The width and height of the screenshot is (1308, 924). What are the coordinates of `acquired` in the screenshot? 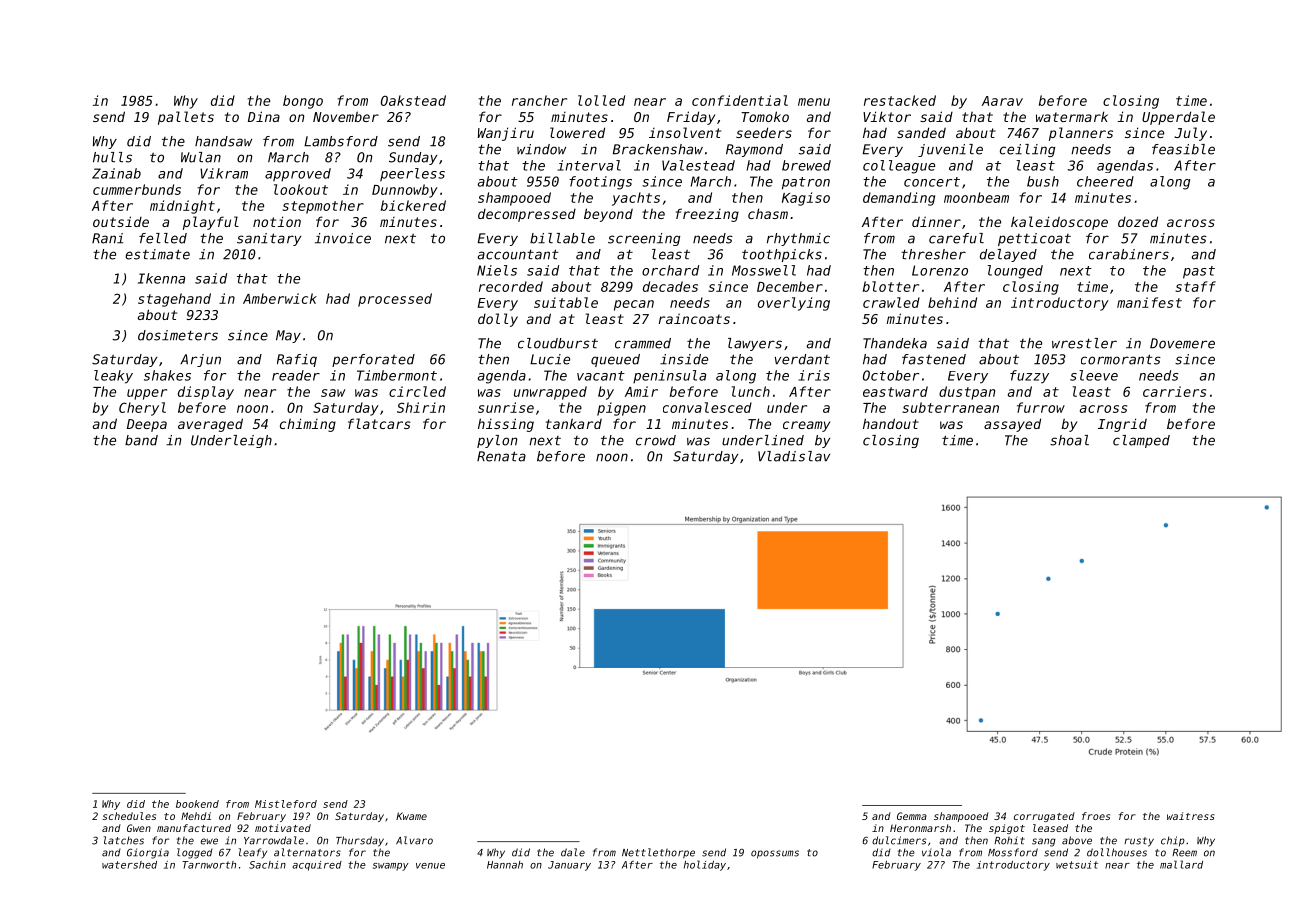 It's located at (317, 866).
